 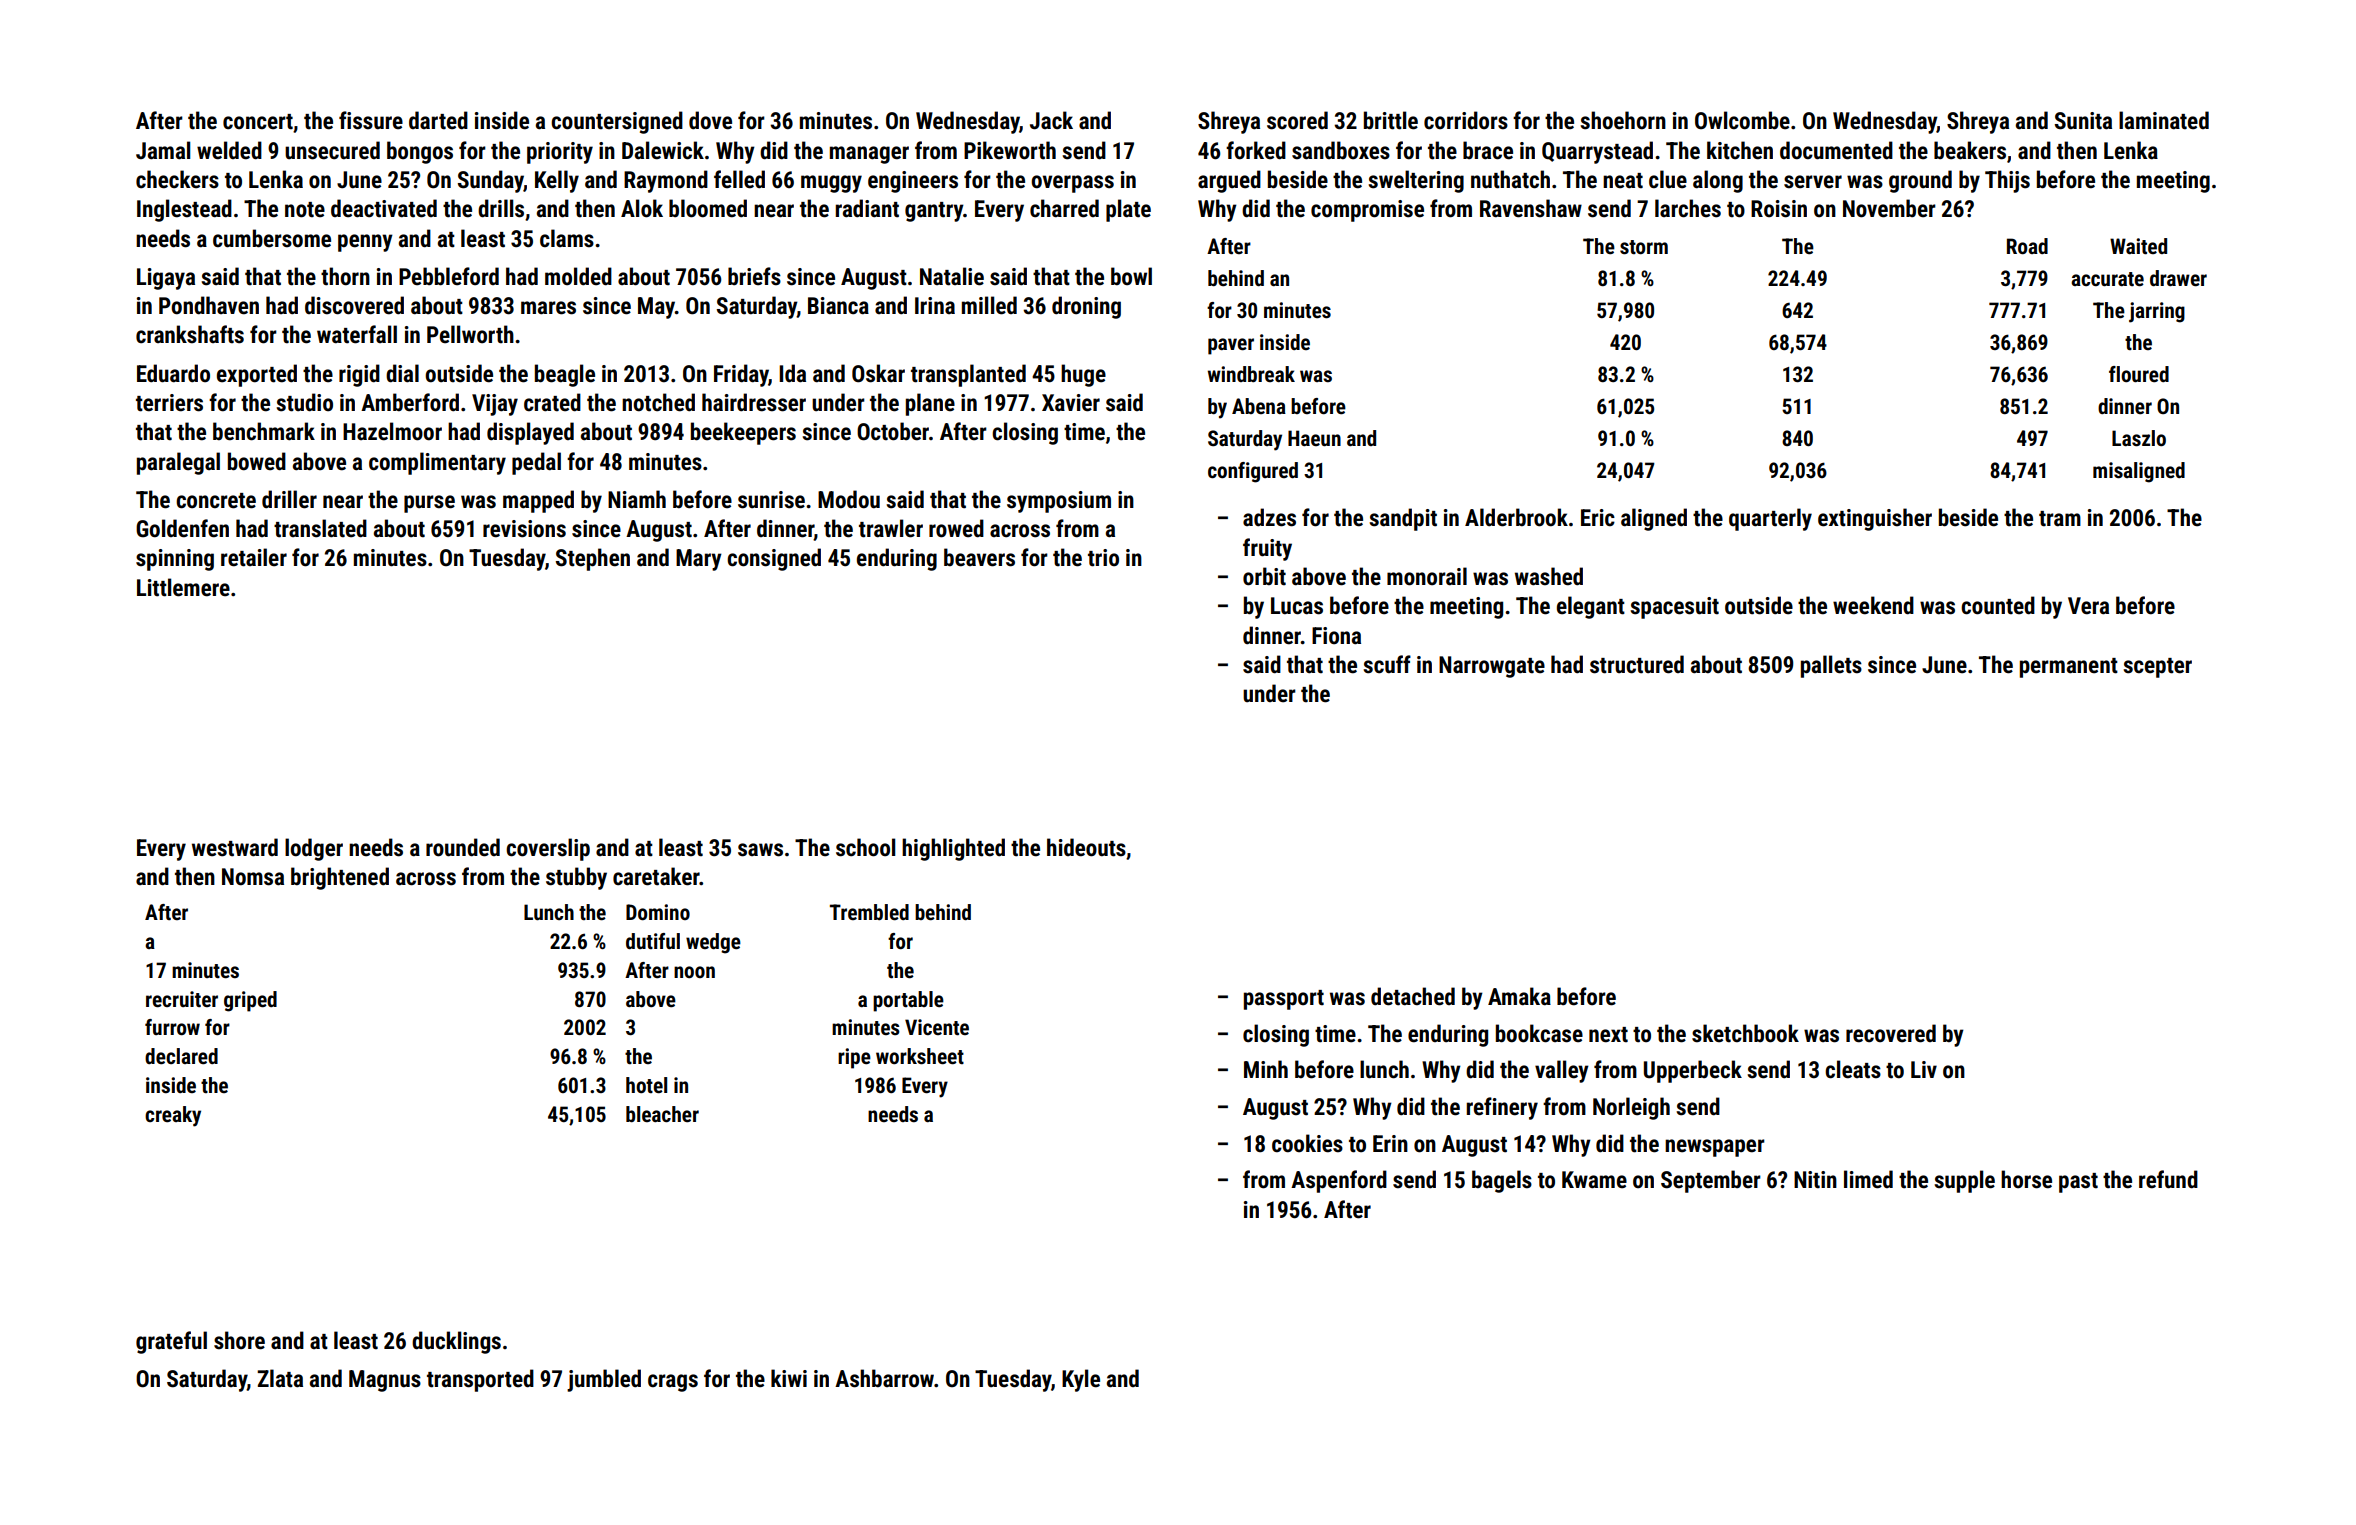 What do you see at coordinates (2168, 1179) in the screenshot?
I see `refund` at bounding box center [2168, 1179].
